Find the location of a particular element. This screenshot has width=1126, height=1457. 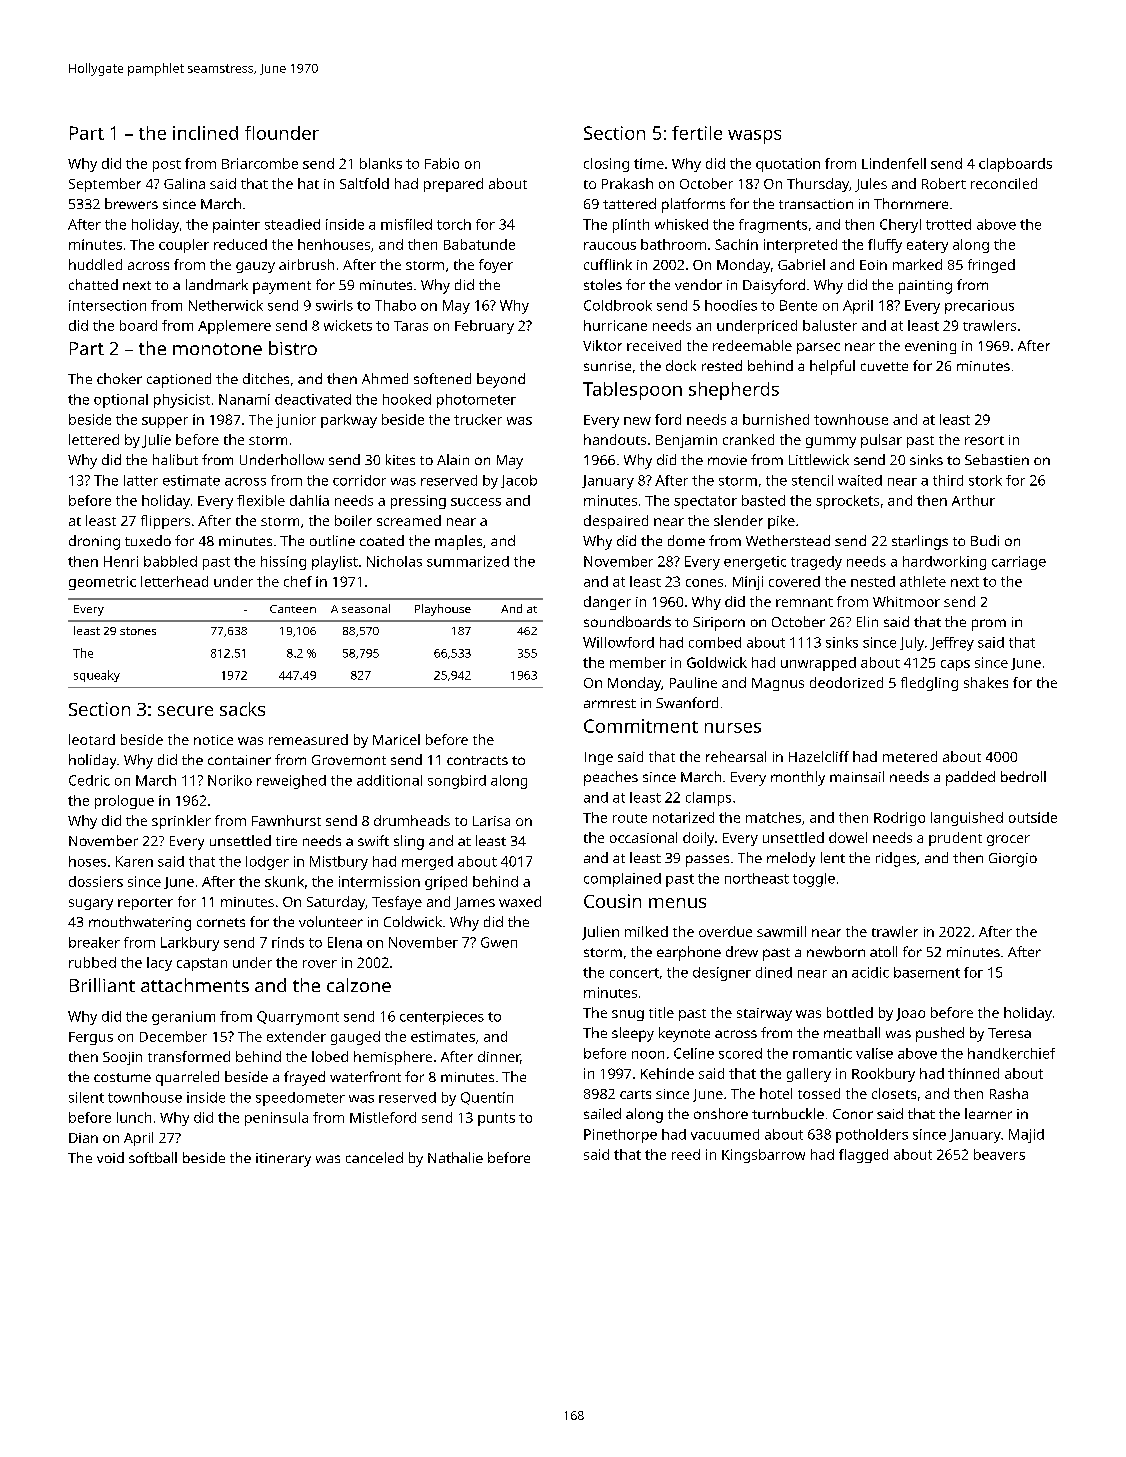

sacks is located at coordinates (242, 709).
